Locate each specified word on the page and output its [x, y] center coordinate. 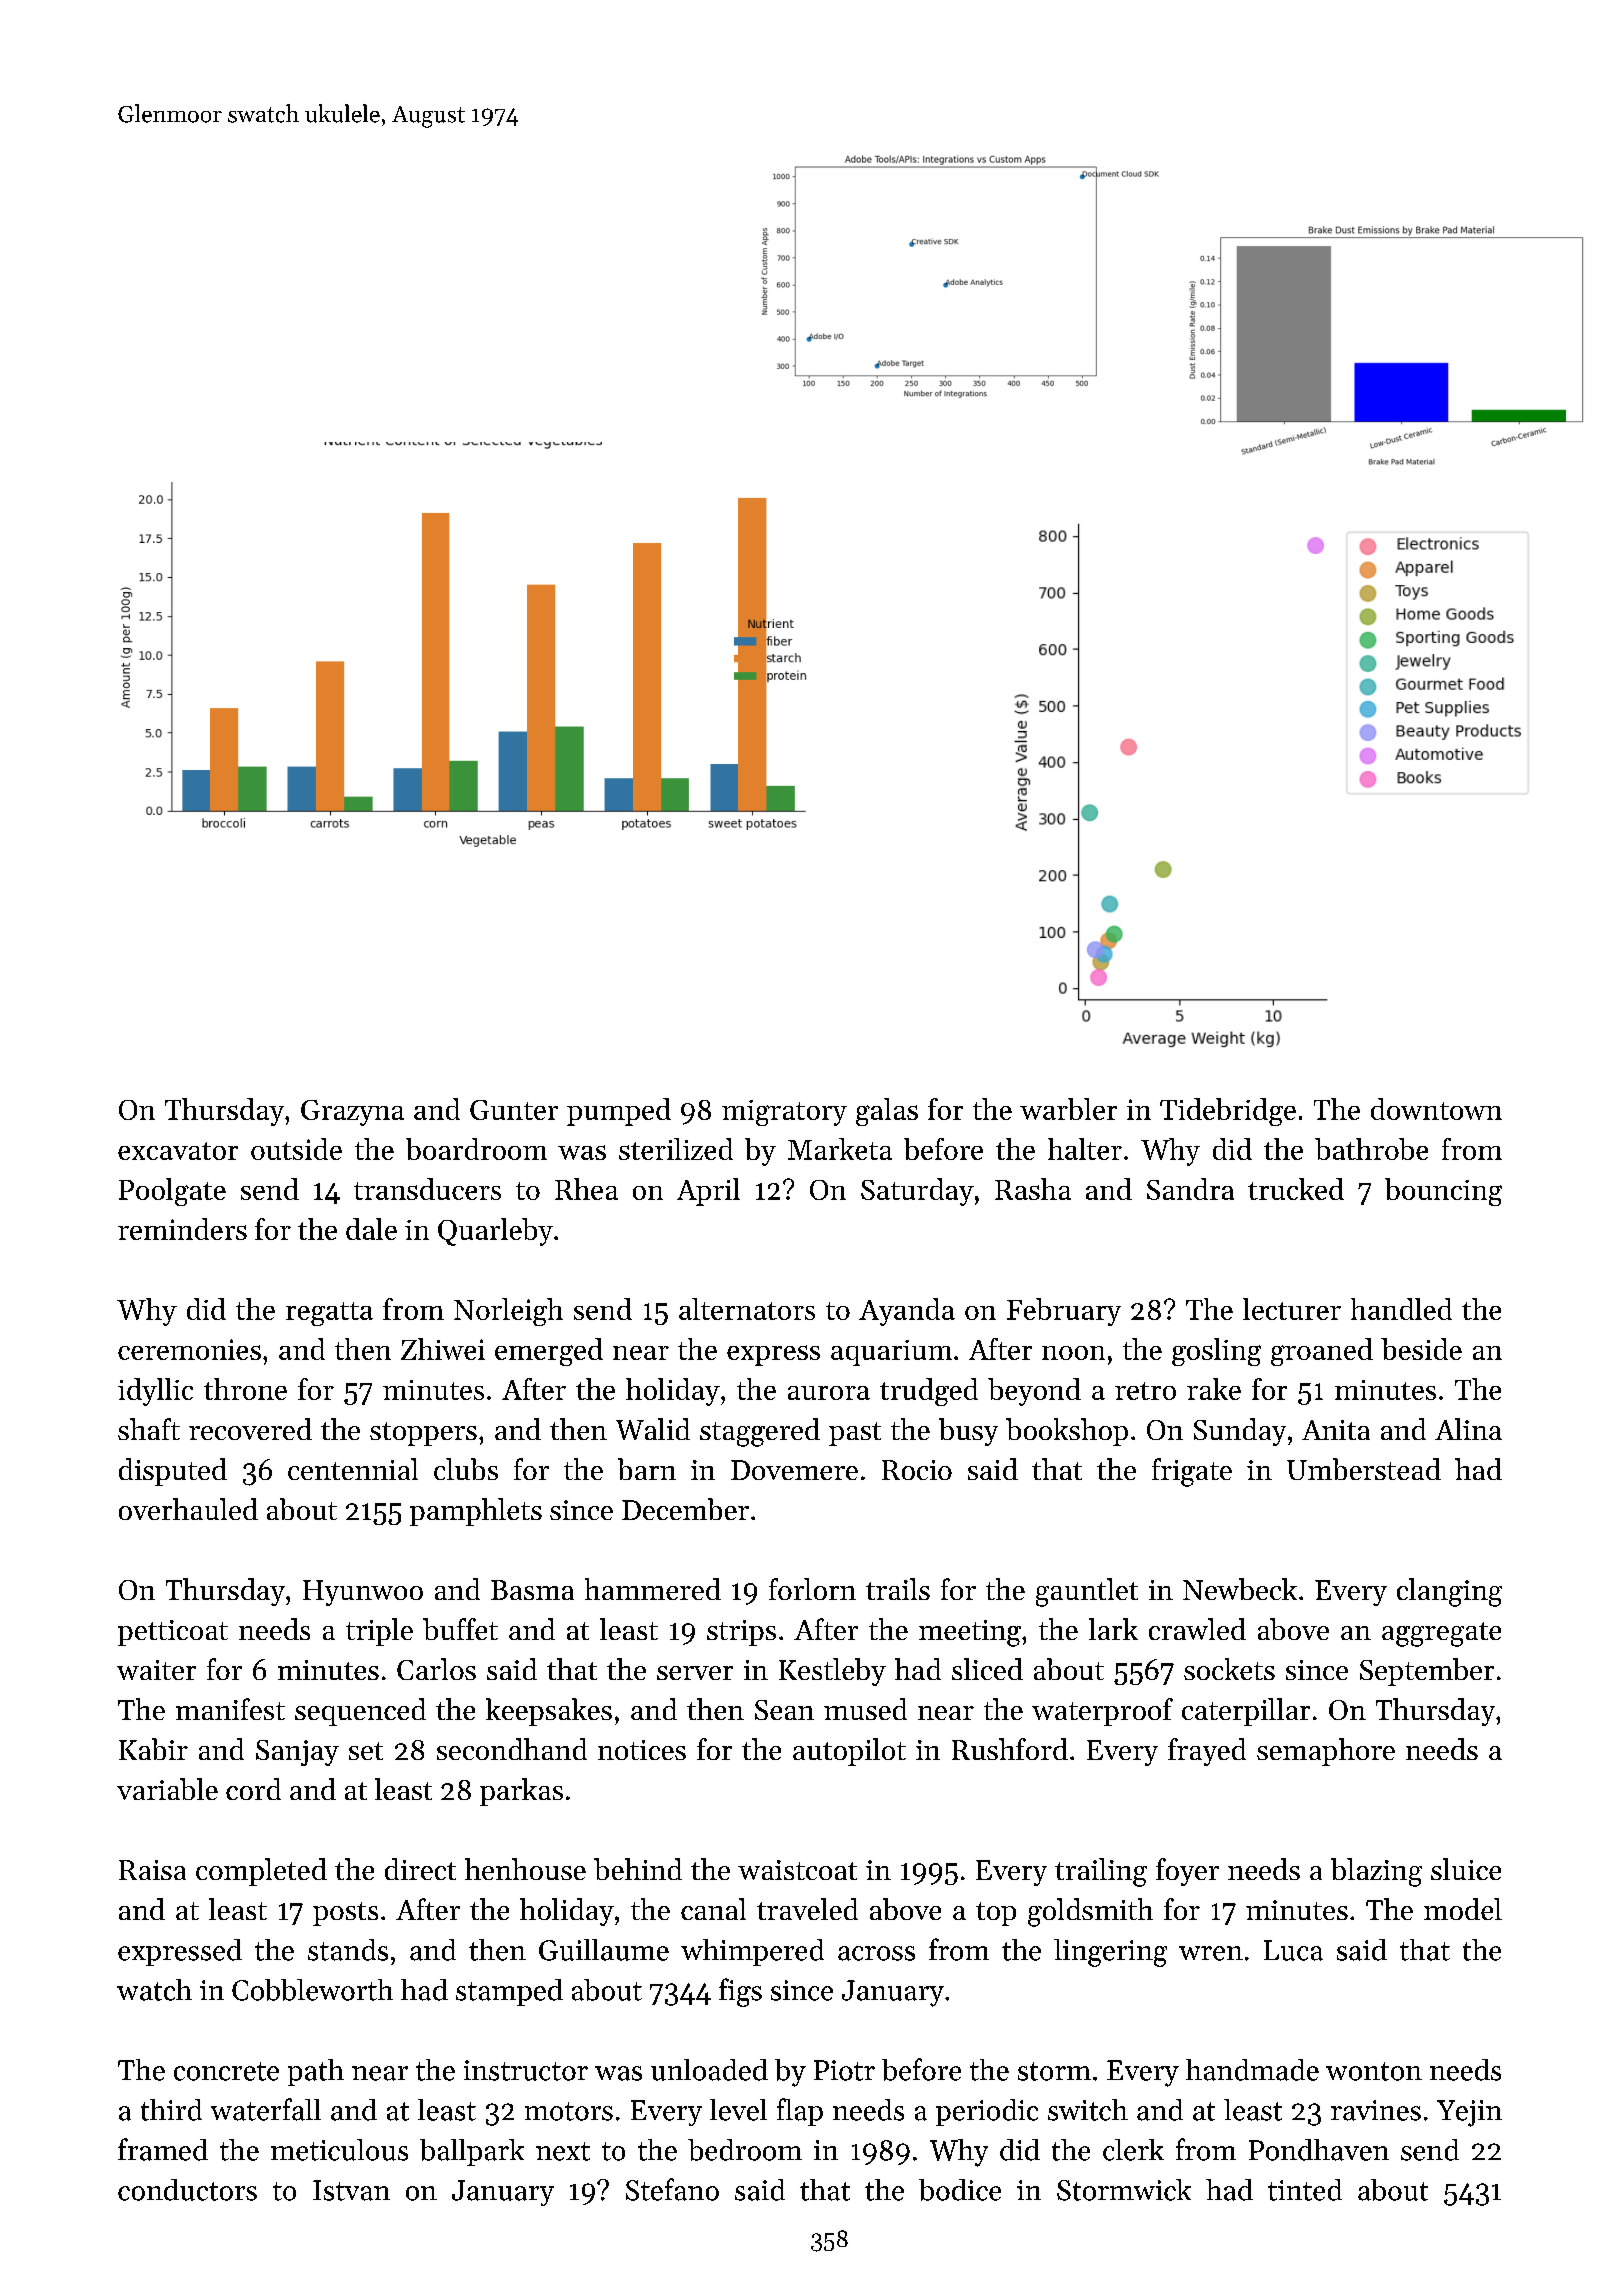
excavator [178, 1151]
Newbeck [1240, 1589]
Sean [784, 1710]
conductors [187, 2190]
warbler [1068, 1109]
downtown [1436, 1109]
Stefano [672, 2189]
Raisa [152, 1870]
